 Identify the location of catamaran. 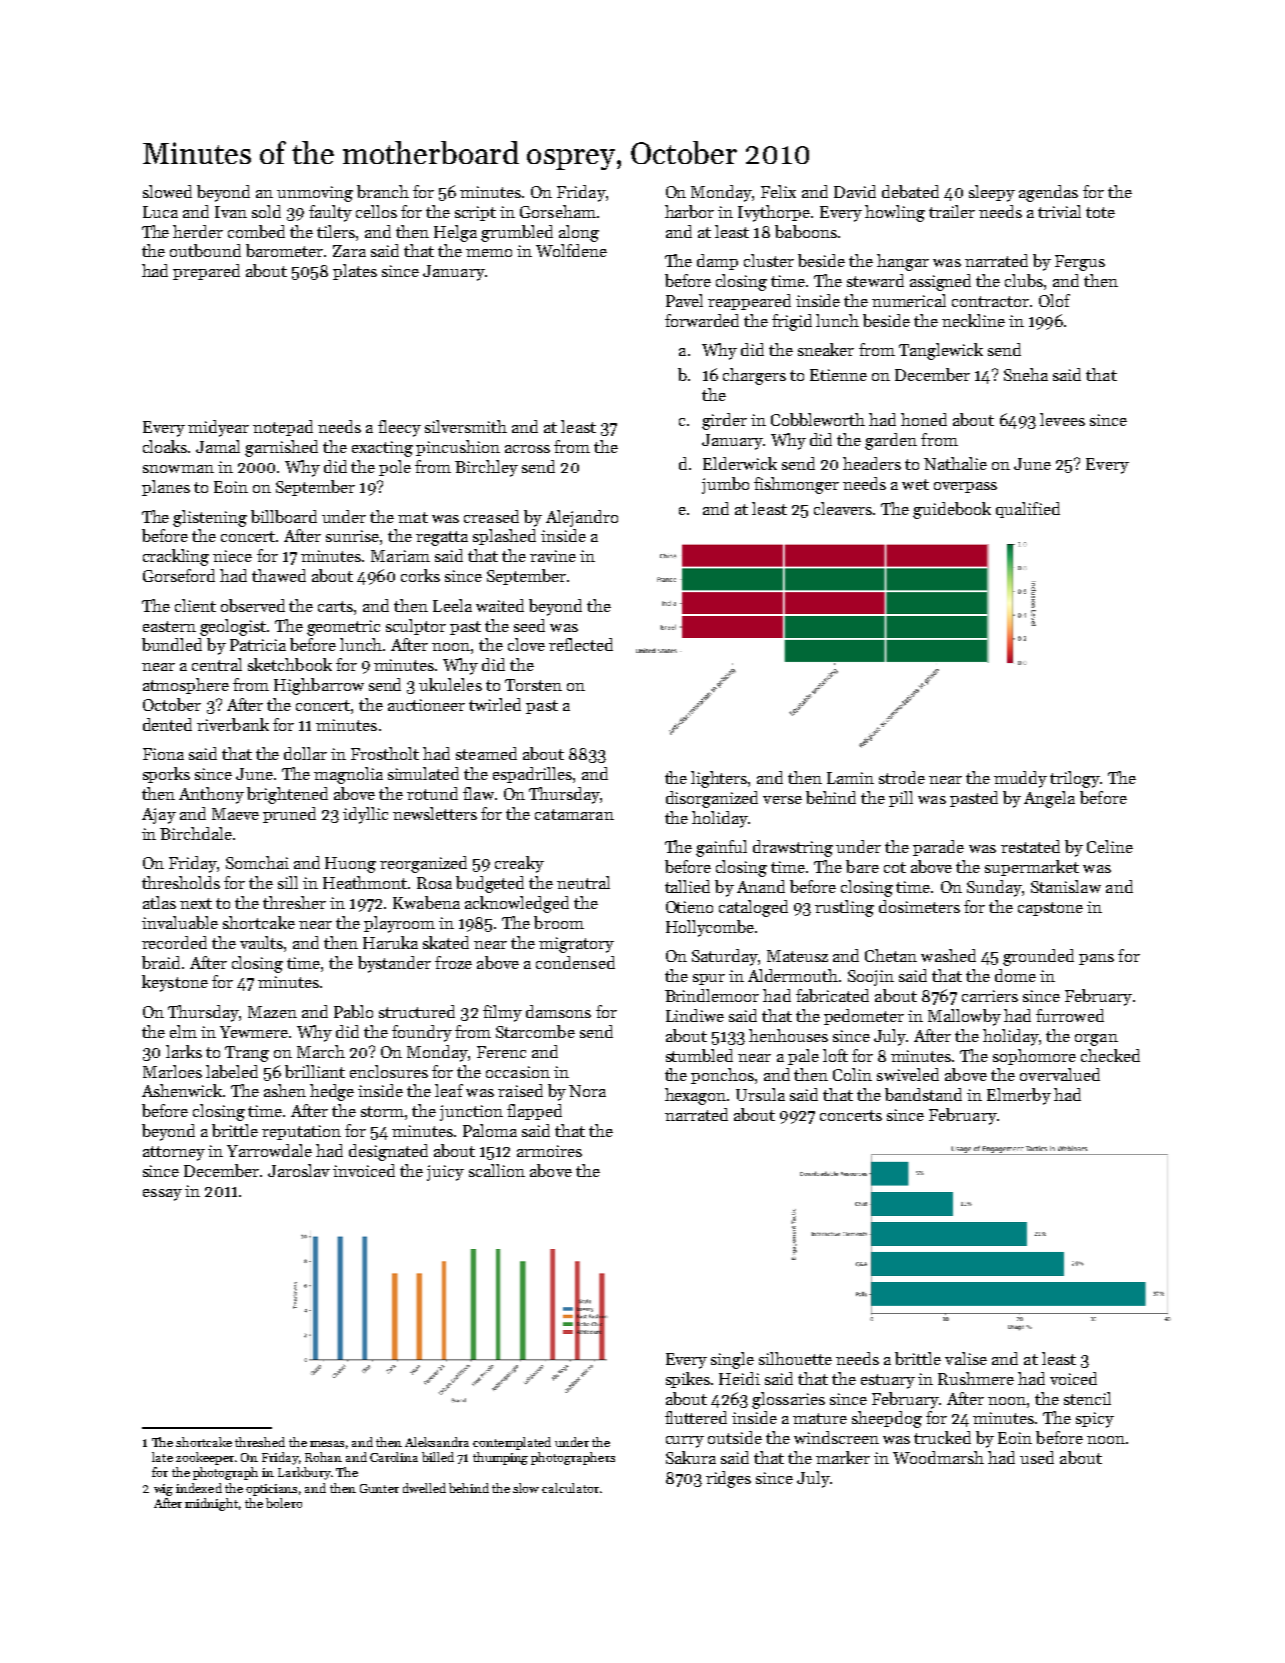
(574, 814).
